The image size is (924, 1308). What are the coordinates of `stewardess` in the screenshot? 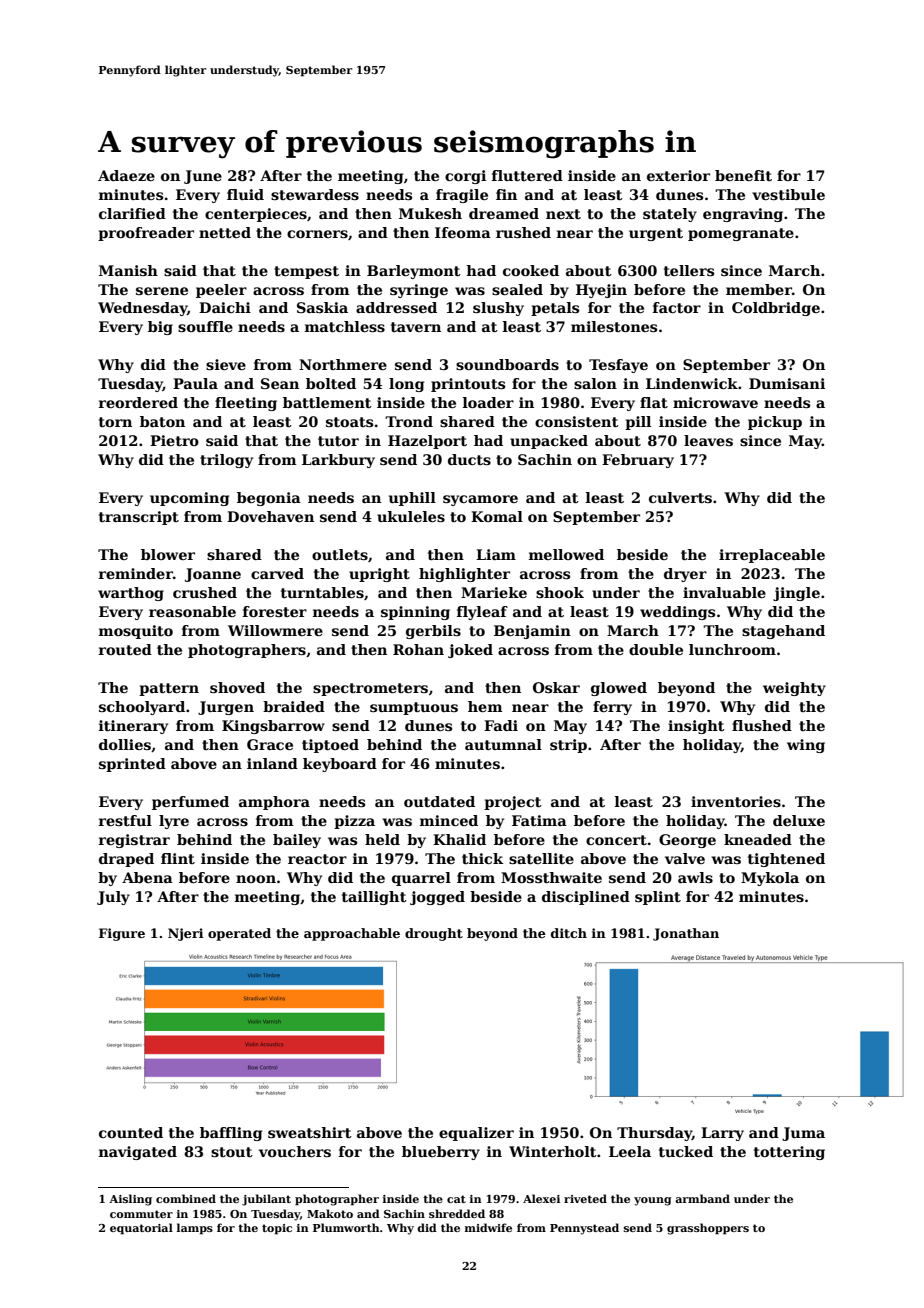 It's located at (315, 194).
